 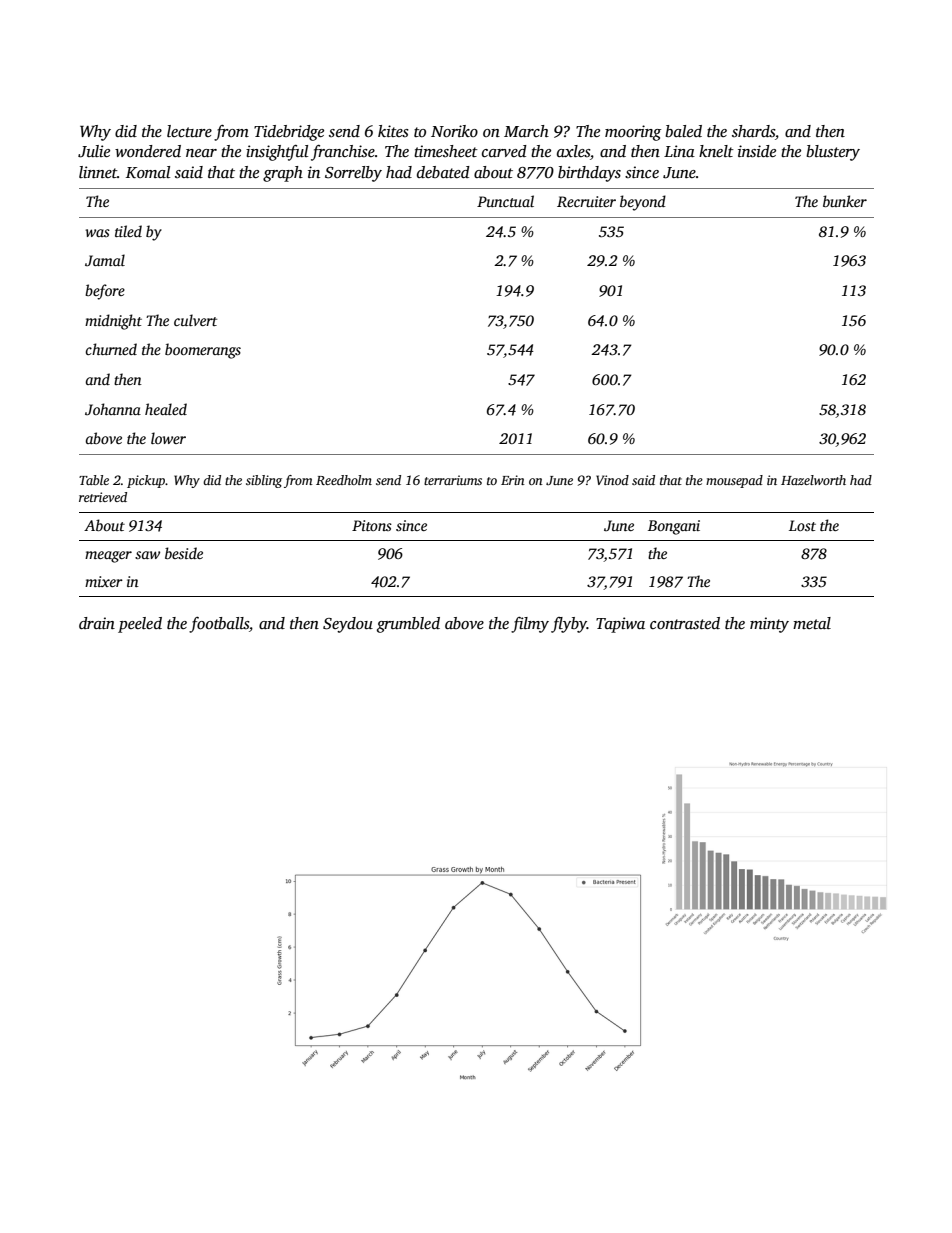 What do you see at coordinates (219, 625) in the screenshot?
I see `footballs` at bounding box center [219, 625].
